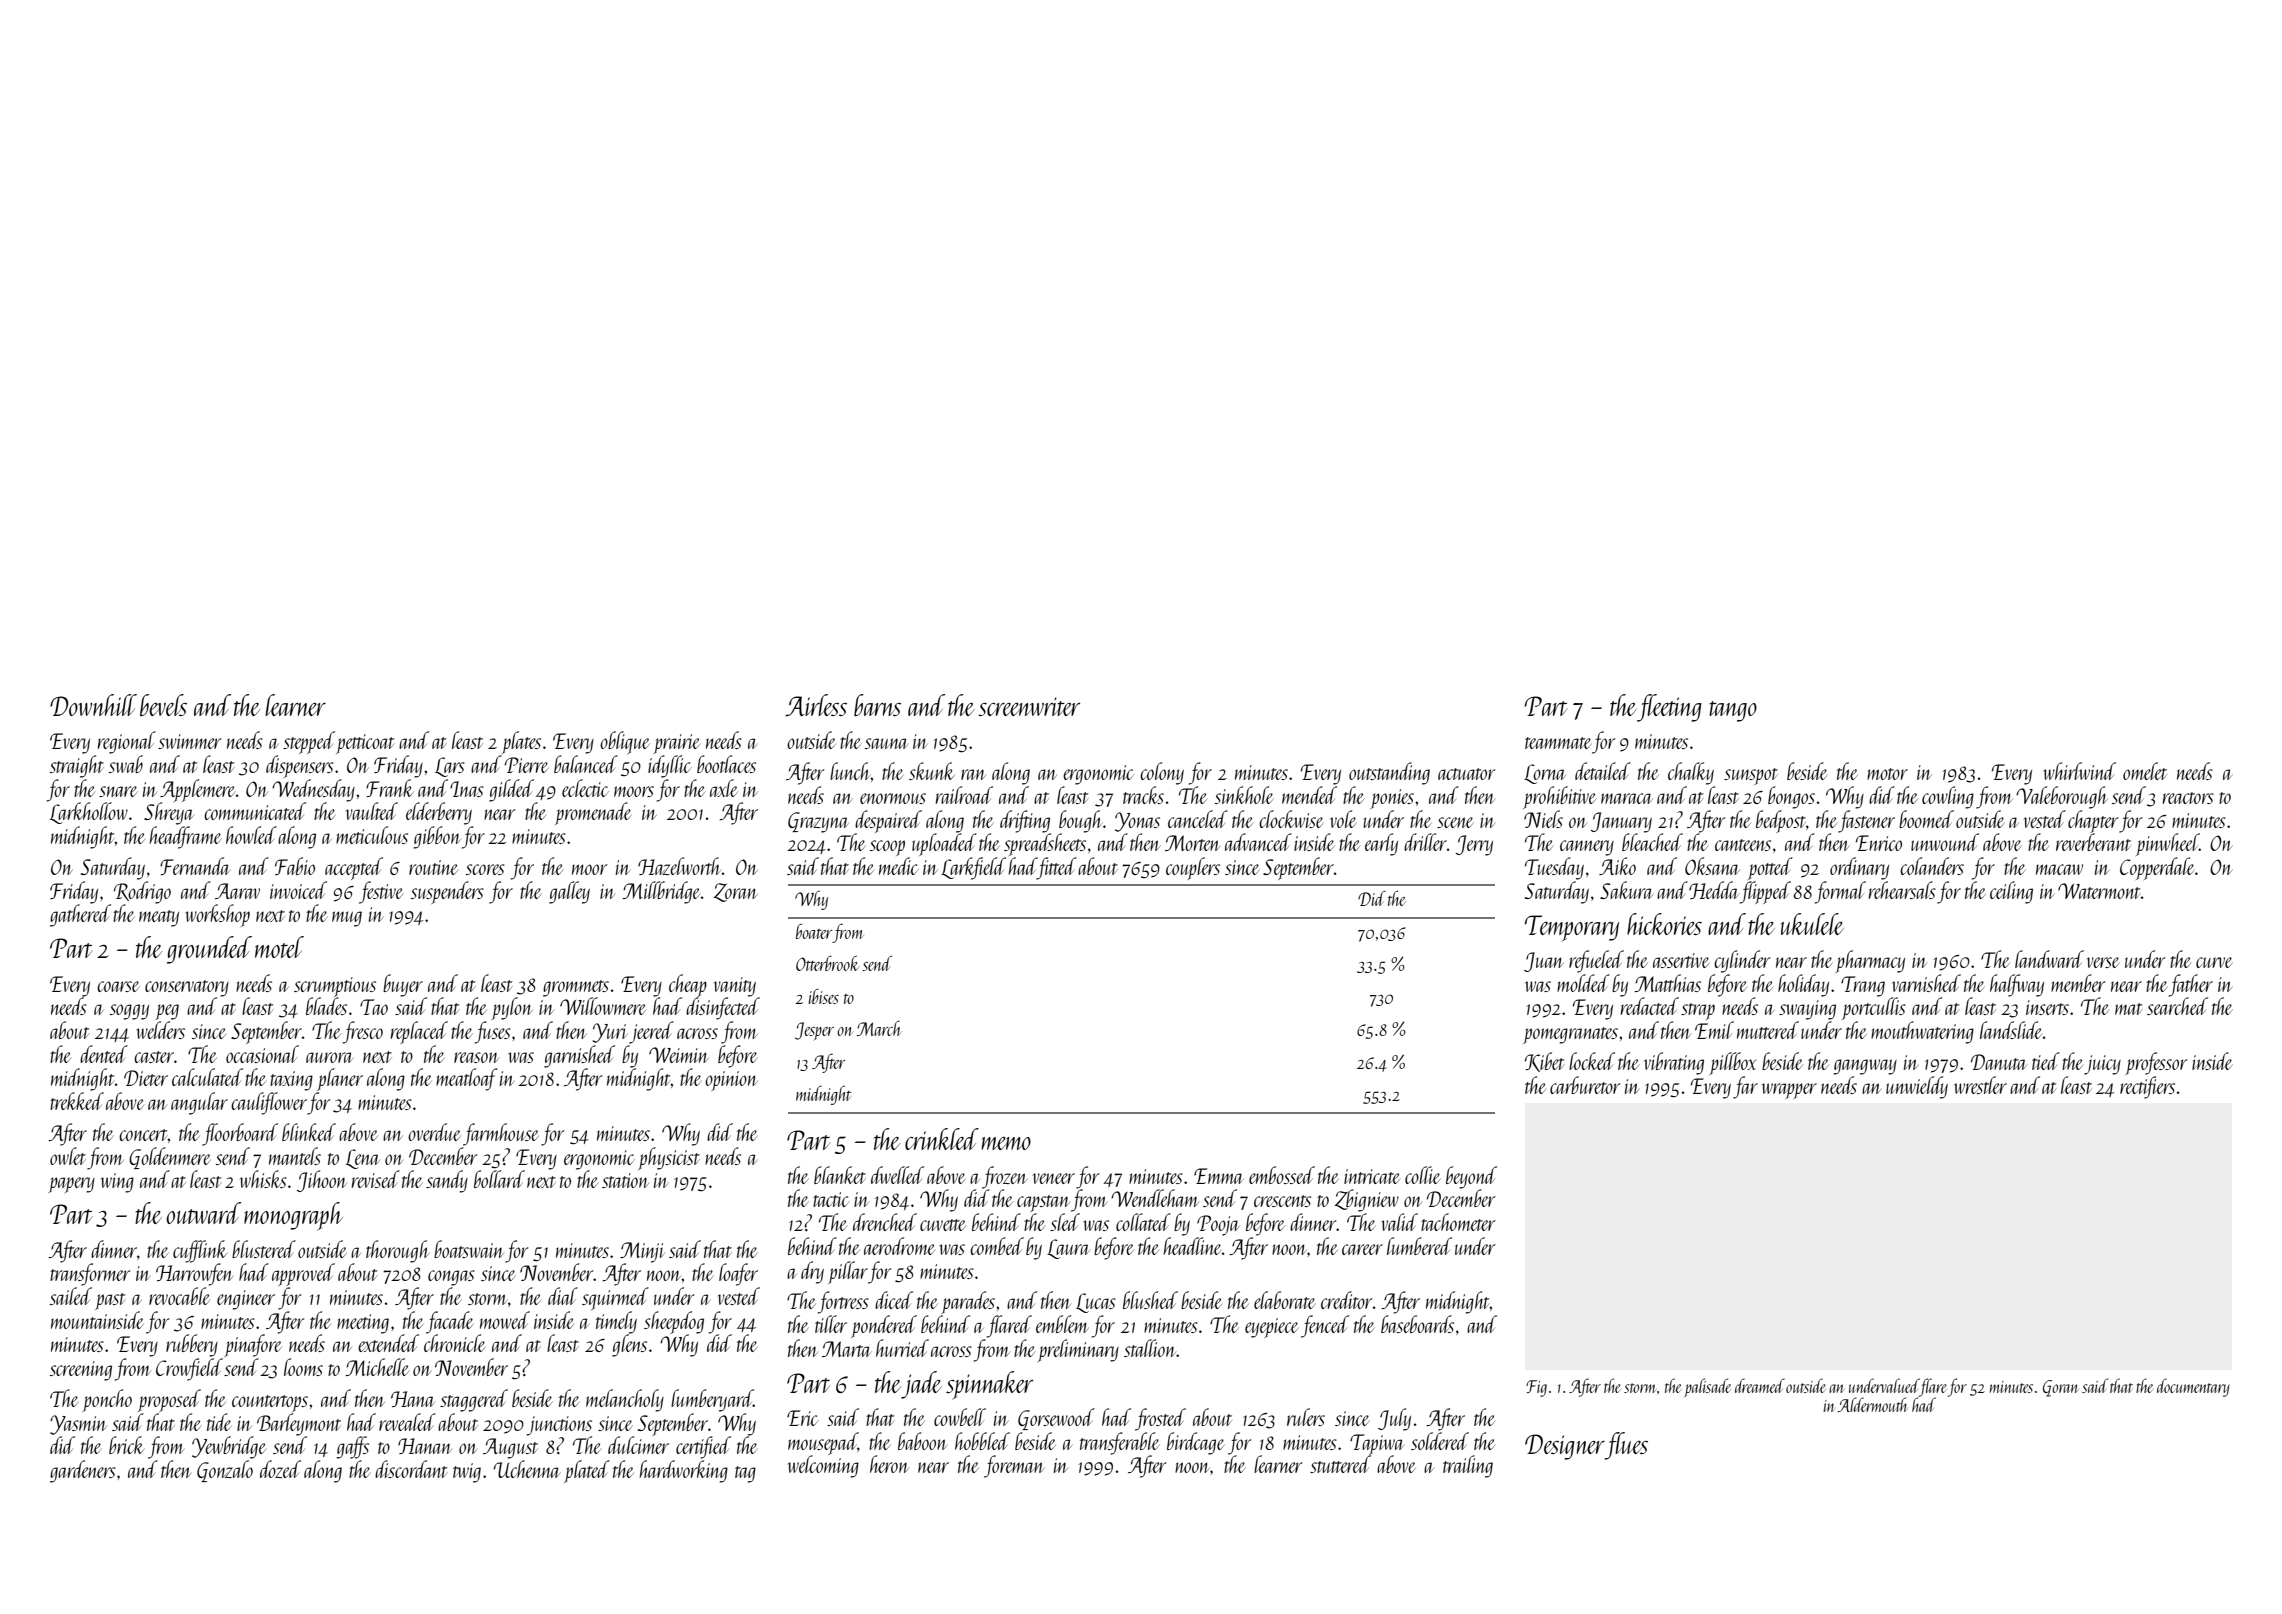 This document has height=1614, width=2282. What do you see at coordinates (731, 1081) in the document?
I see `opinion` at bounding box center [731, 1081].
